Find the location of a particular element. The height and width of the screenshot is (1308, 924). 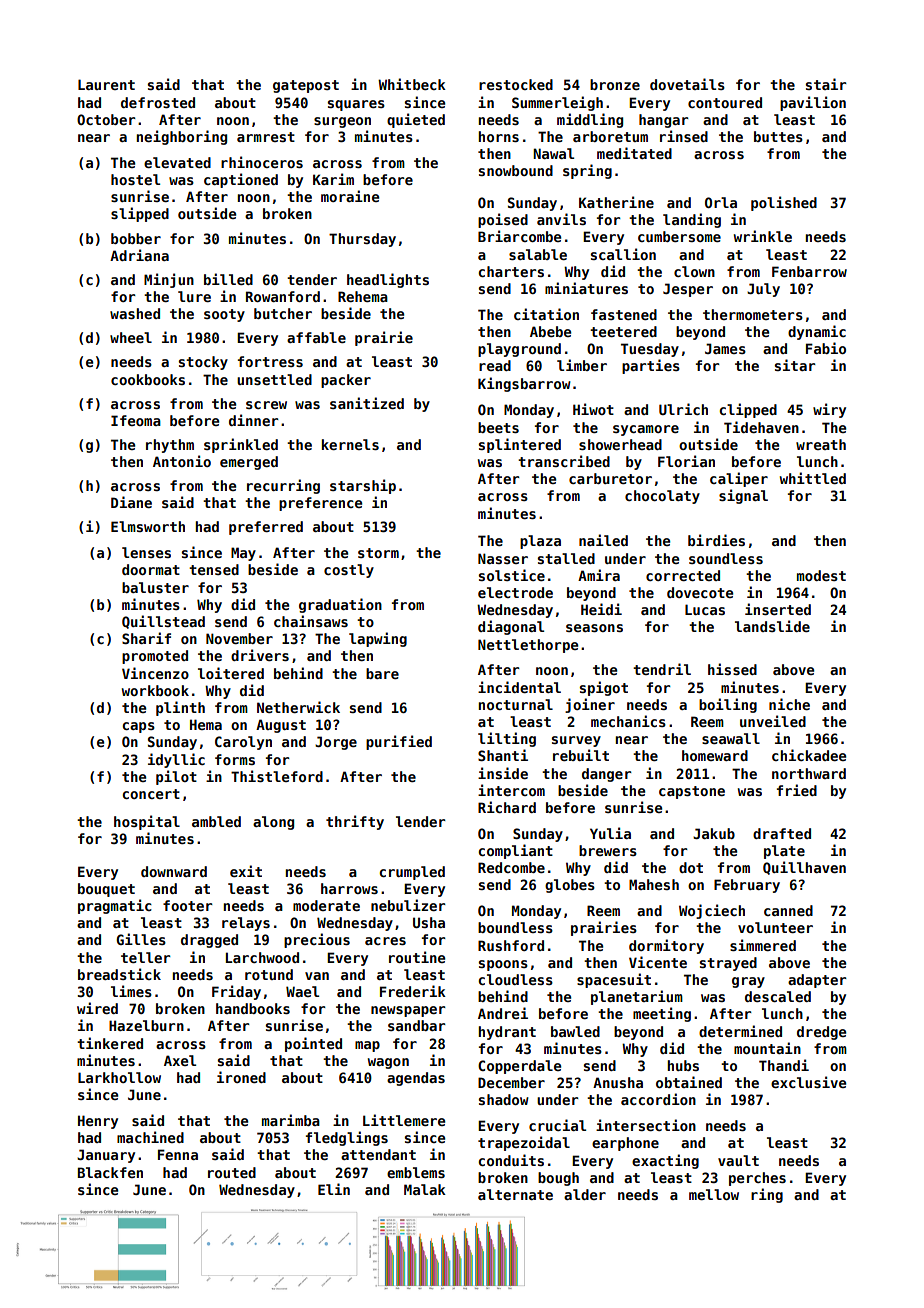

volunteer is located at coordinates (775, 927).
